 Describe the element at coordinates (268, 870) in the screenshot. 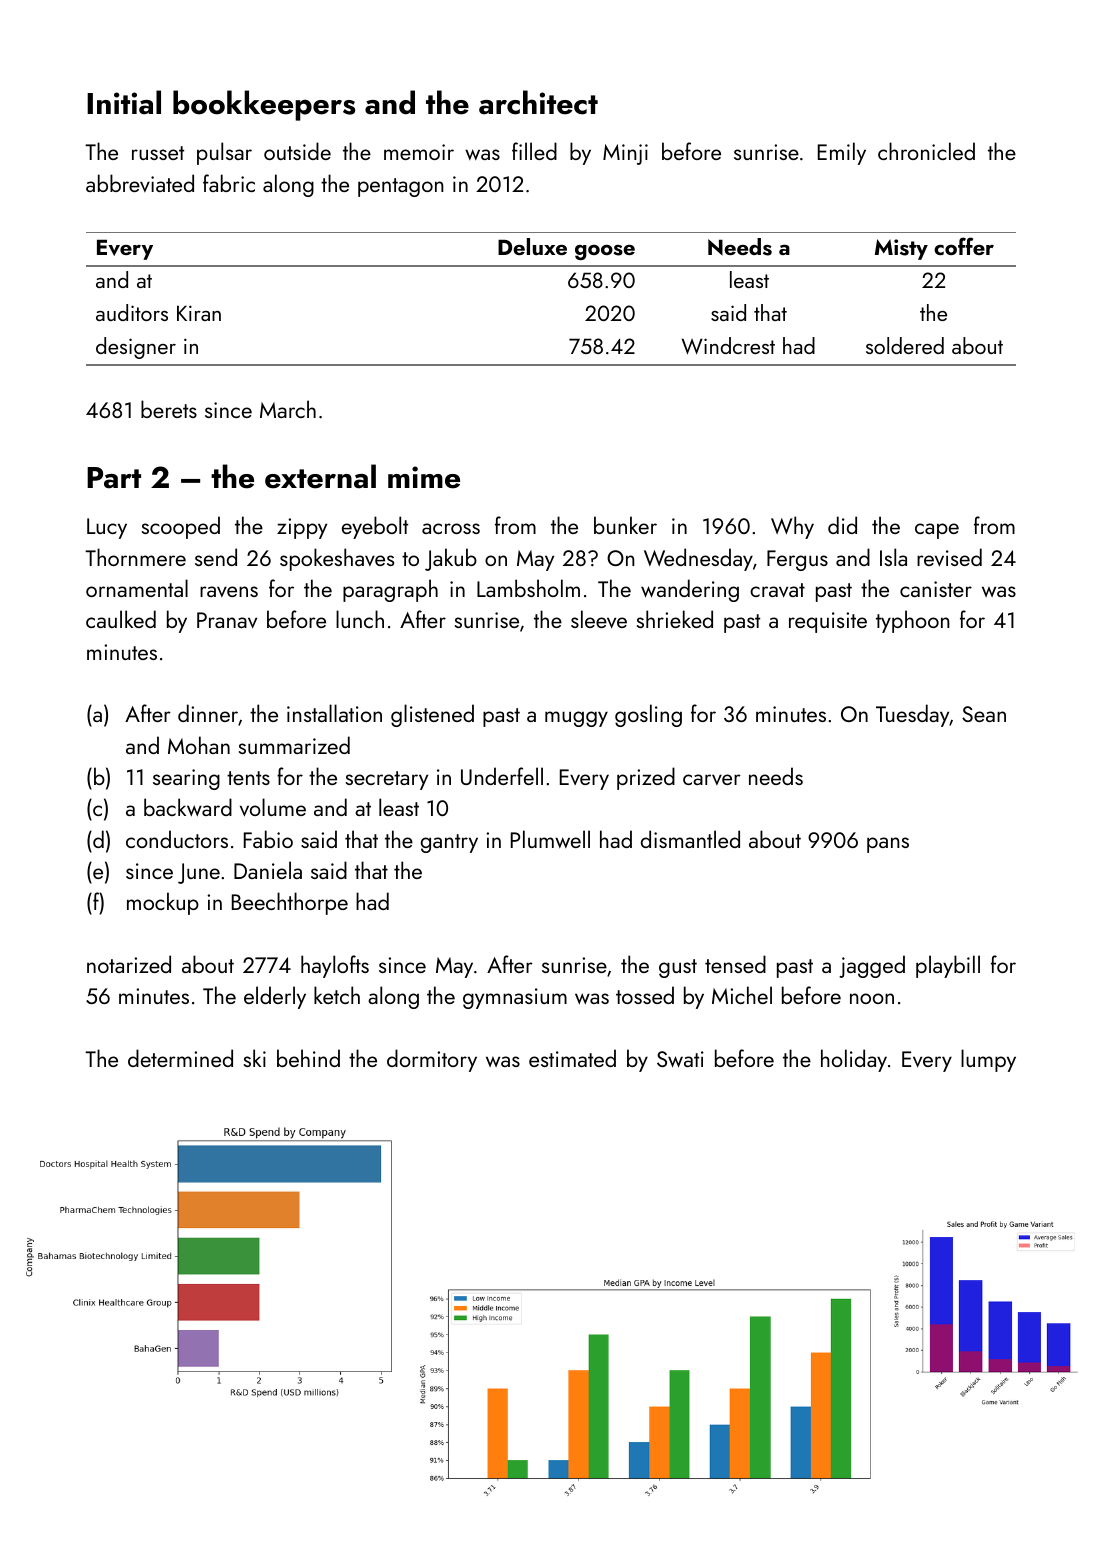

I see `Daniela` at that location.
